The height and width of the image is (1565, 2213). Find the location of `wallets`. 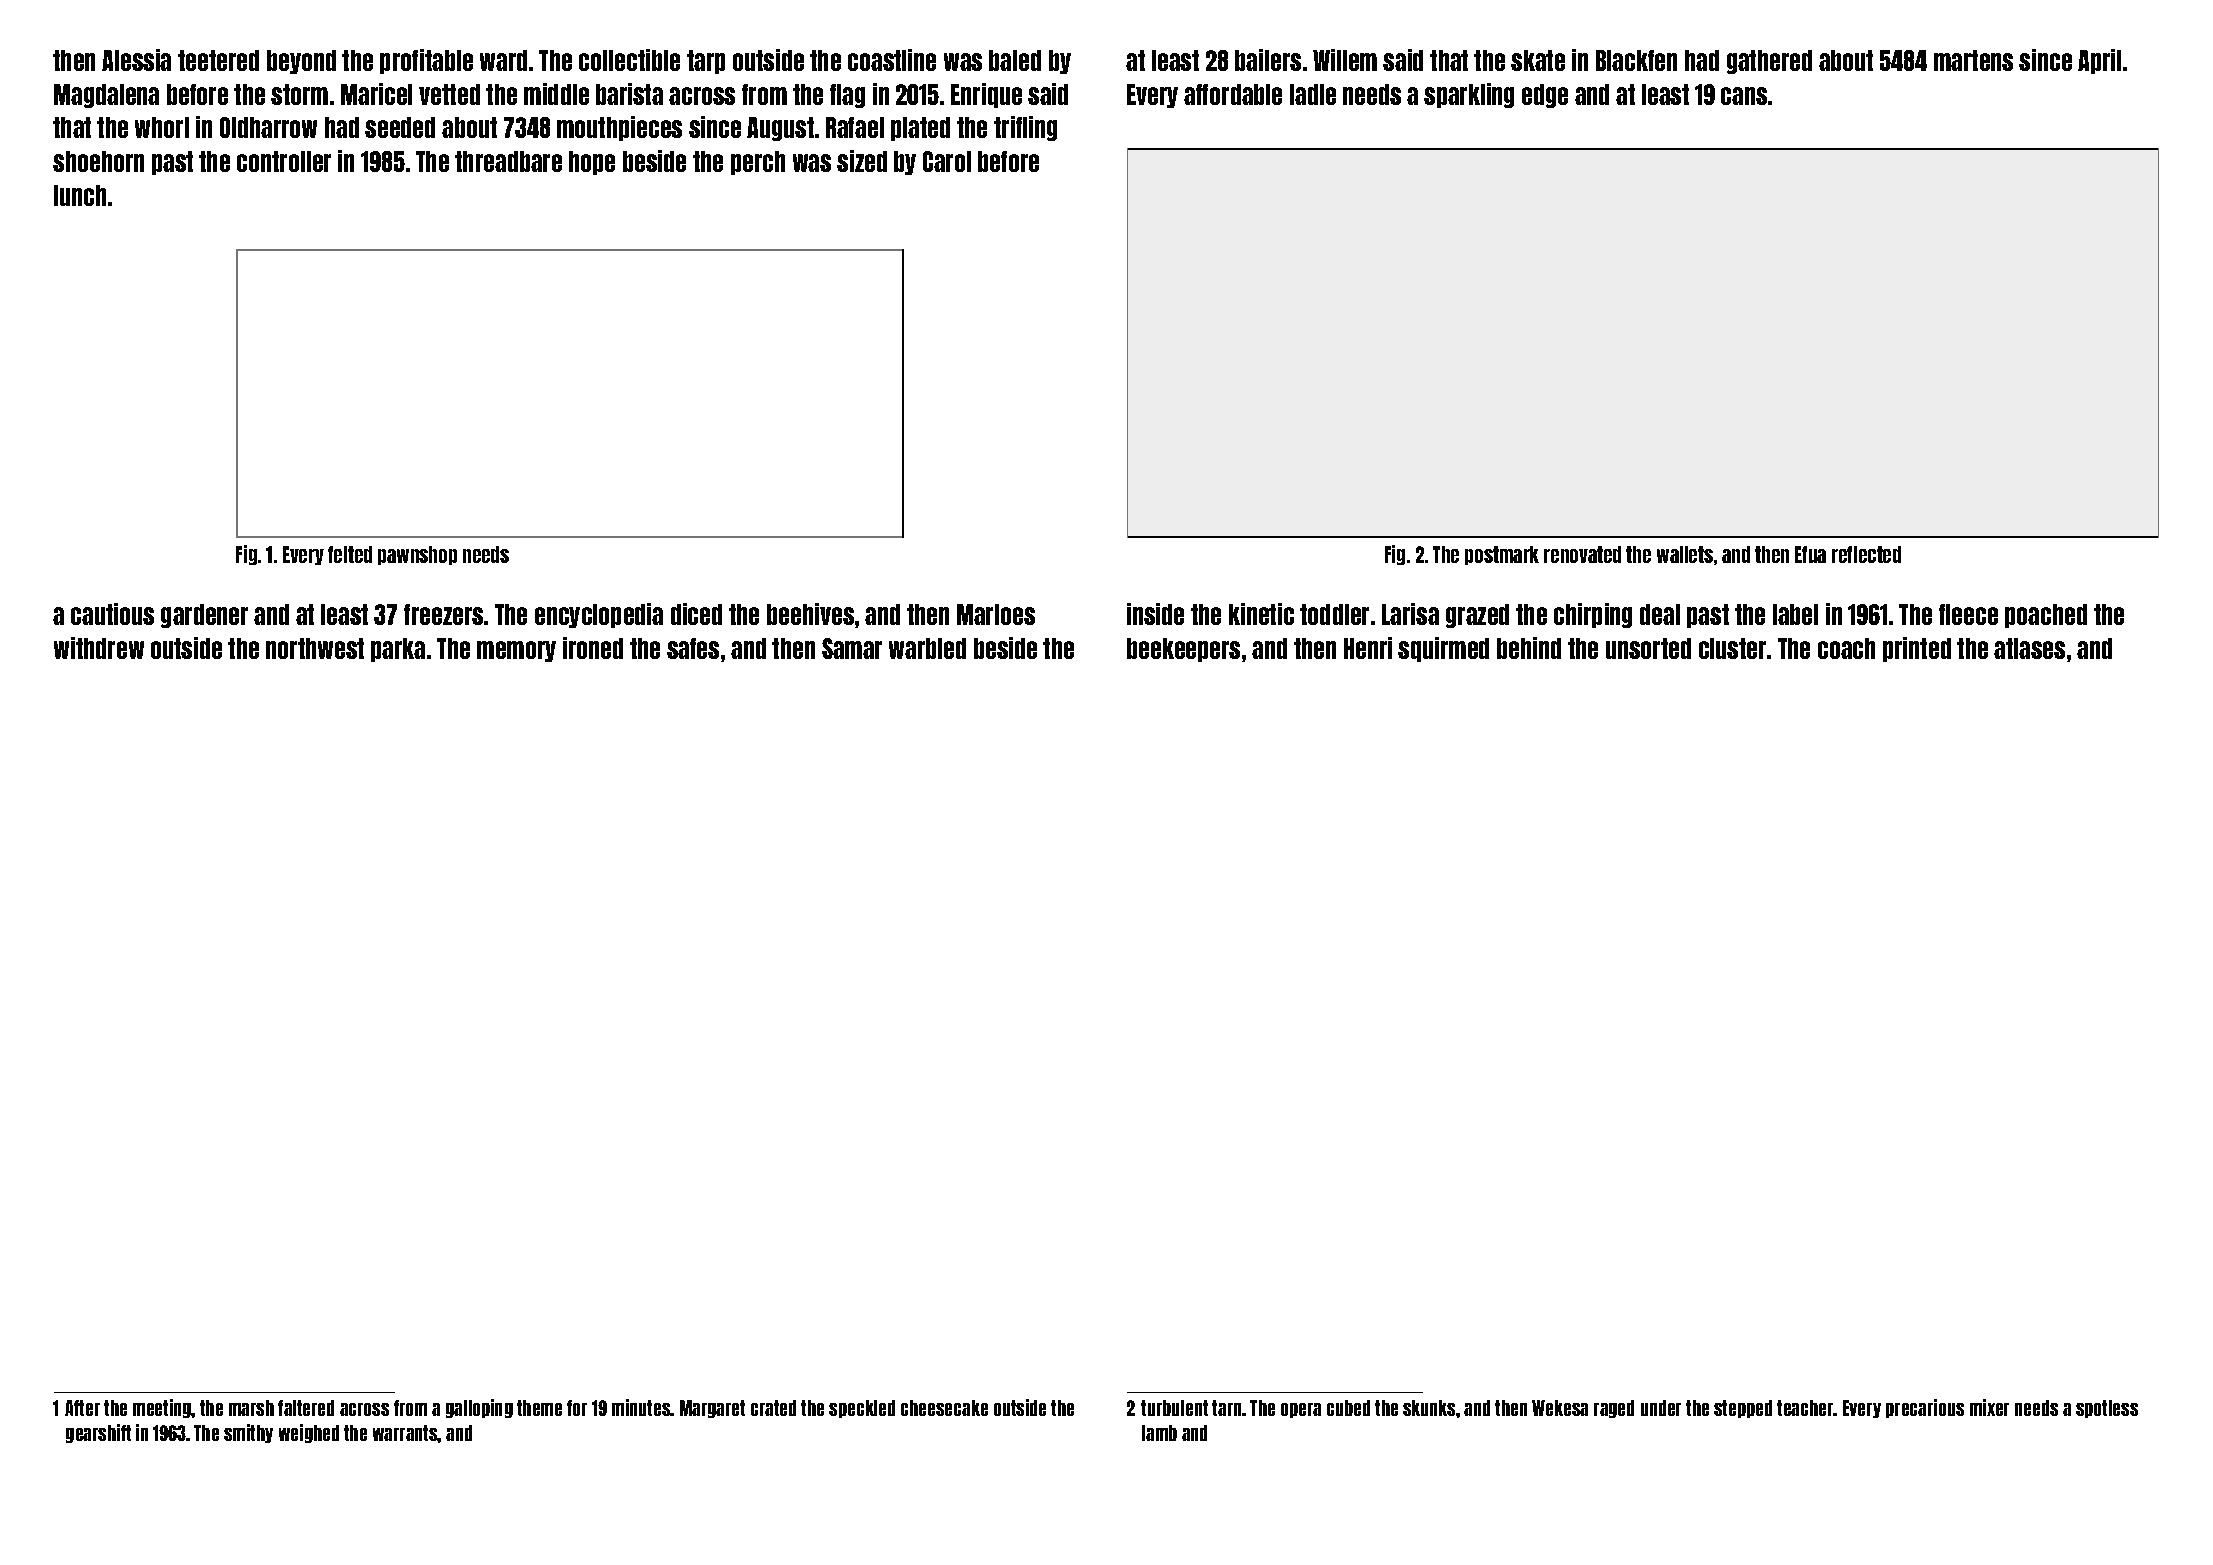

wallets is located at coordinates (1685, 554).
